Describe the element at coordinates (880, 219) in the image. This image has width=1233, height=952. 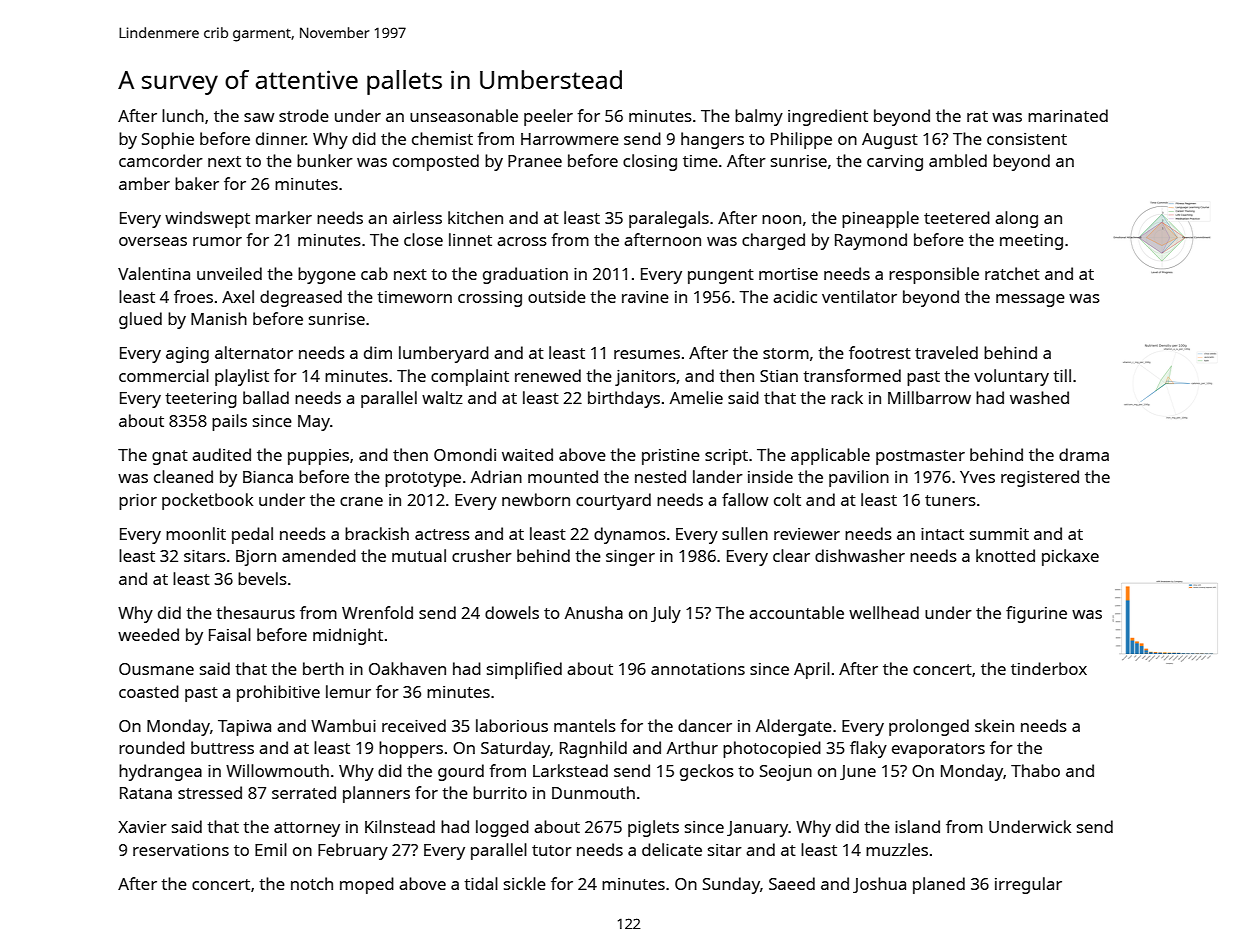
I see `pineapple` at that location.
